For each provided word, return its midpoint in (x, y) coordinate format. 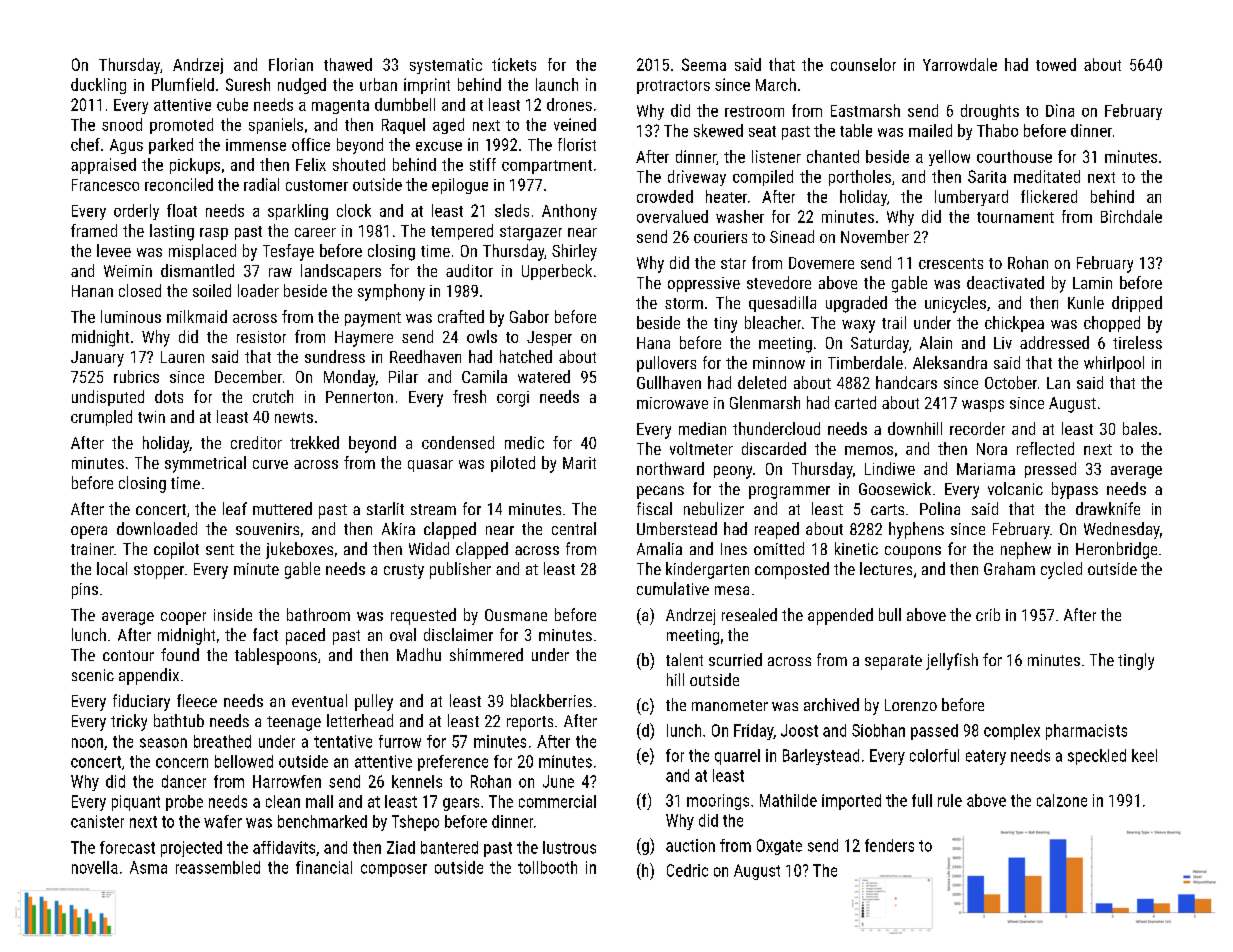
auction (690, 845)
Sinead (792, 236)
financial (324, 867)
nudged (302, 86)
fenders (889, 845)
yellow (949, 158)
